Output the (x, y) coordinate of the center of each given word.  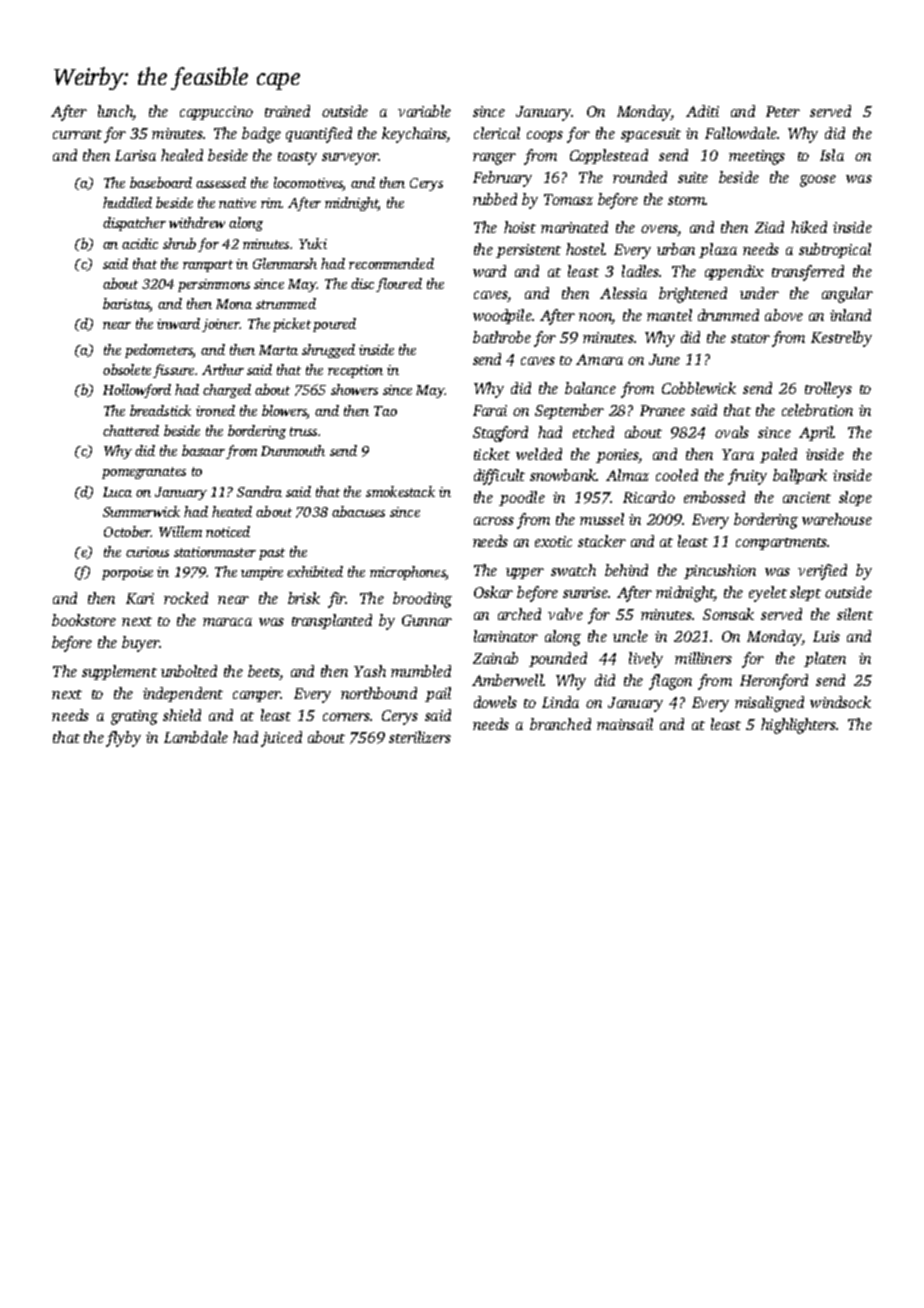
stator (750, 338)
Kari (140, 598)
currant (77, 134)
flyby (123, 739)
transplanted (332, 621)
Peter (783, 111)
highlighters (798, 726)
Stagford (500, 434)
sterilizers (420, 737)
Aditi (702, 111)
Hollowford (137, 391)
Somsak (728, 614)
